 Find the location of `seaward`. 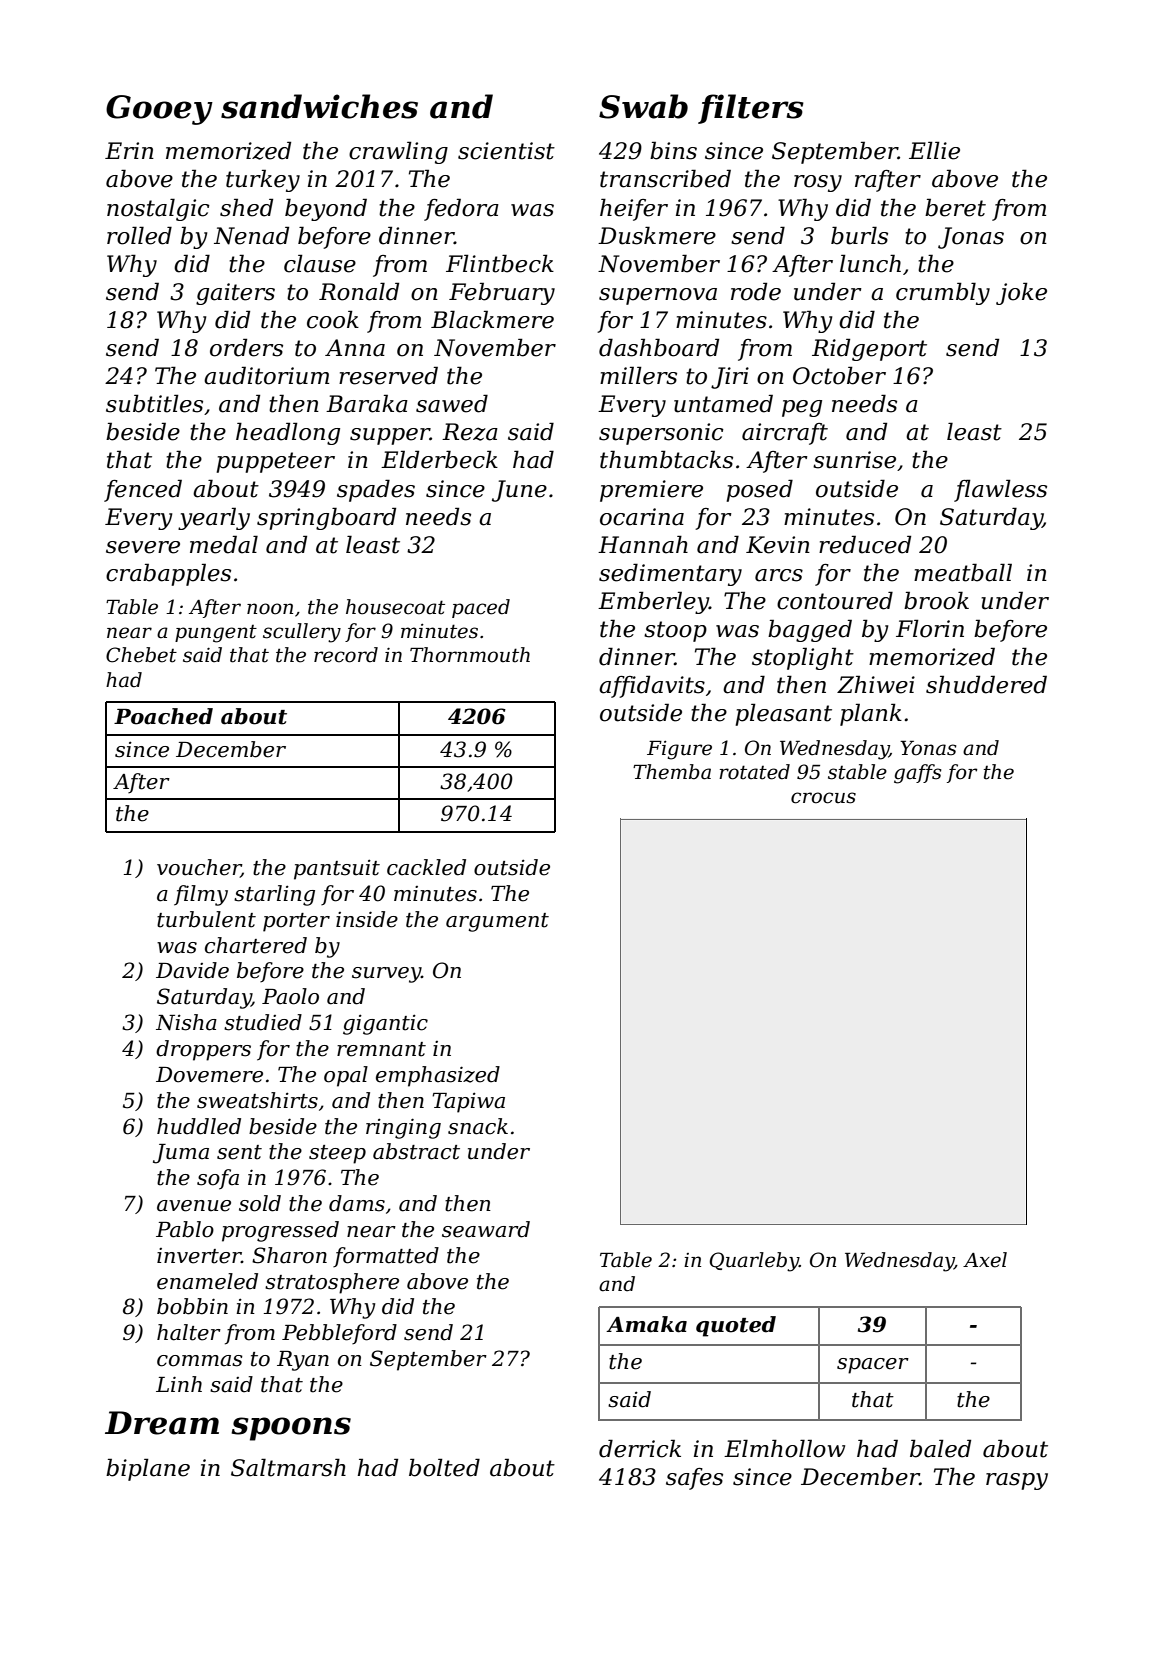

seaward is located at coordinates (486, 1229).
